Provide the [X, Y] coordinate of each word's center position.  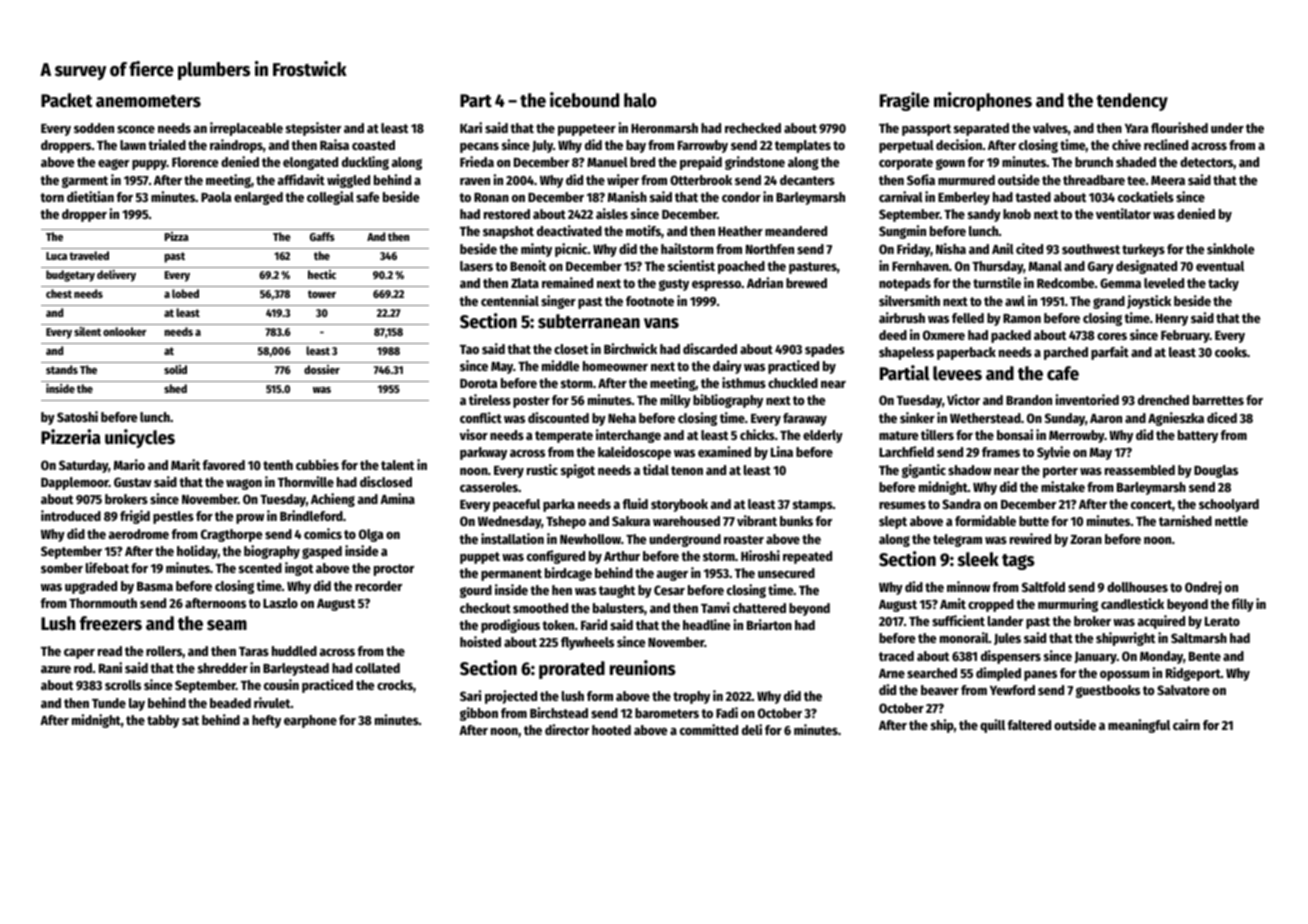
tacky [1223, 284]
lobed [185, 293]
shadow [969, 470]
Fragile [904, 101]
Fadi [727, 712]
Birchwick [630, 348]
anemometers [148, 101]
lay [137, 704]
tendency [1132, 102]
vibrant [757, 520]
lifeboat [107, 567]
